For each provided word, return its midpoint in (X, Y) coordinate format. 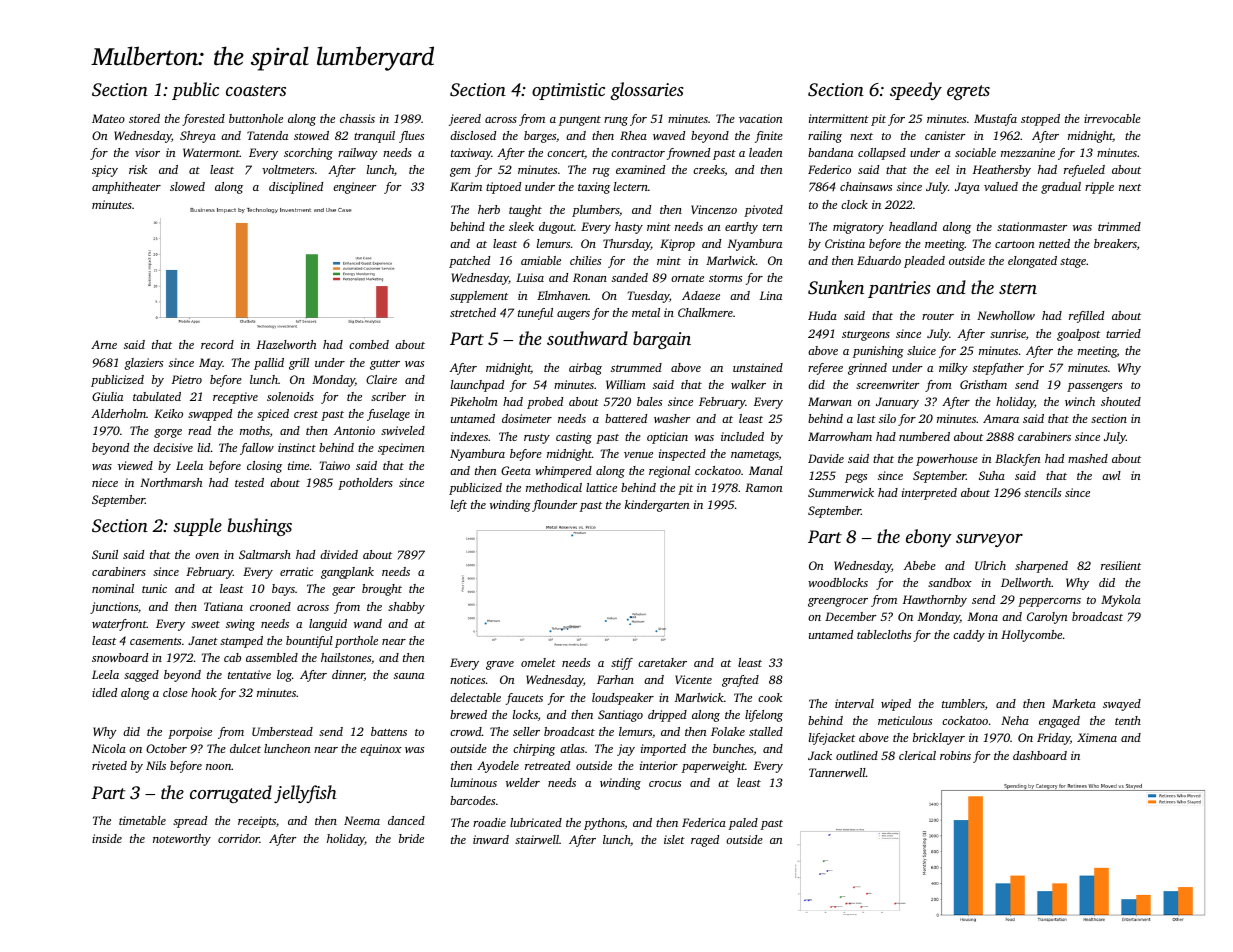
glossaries (647, 91)
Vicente (693, 679)
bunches (733, 749)
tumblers (963, 703)
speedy (916, 91)
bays (283, 590)
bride (411, 838)
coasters (256, 90)
